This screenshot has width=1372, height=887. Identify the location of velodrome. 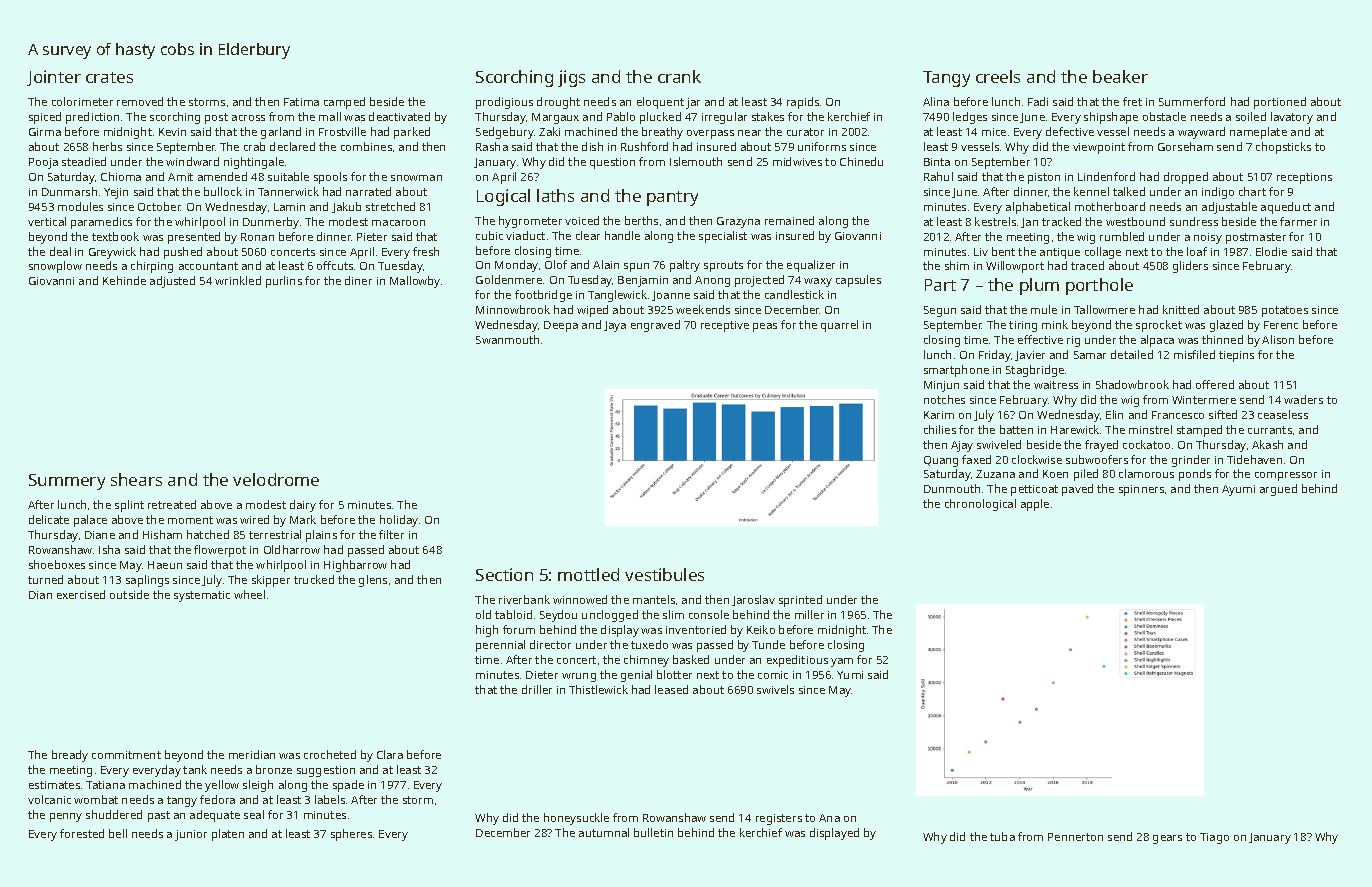
(276, 479).
